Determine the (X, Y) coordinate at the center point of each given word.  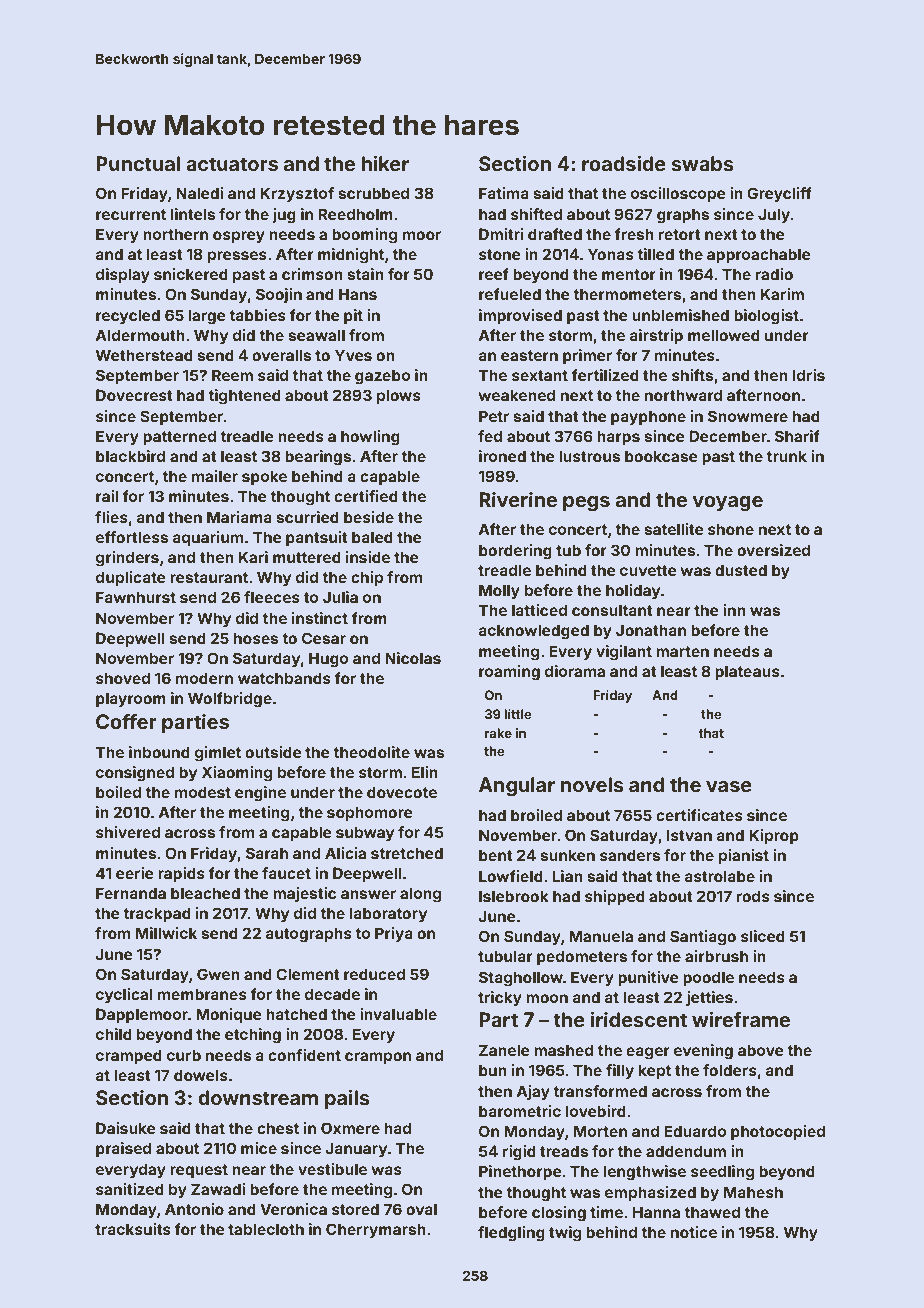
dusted (741, 570)
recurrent (131, 214)
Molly (499, 591)
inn (734, 610)
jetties (709, 998)
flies (111, 517)
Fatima (504, 193)
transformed (600, 1091)
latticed (539, 610)
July (774, 215)
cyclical (124, 995)
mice (259, 1148)
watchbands (284, 678)
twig (565, 1234)
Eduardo (695, 1131)
